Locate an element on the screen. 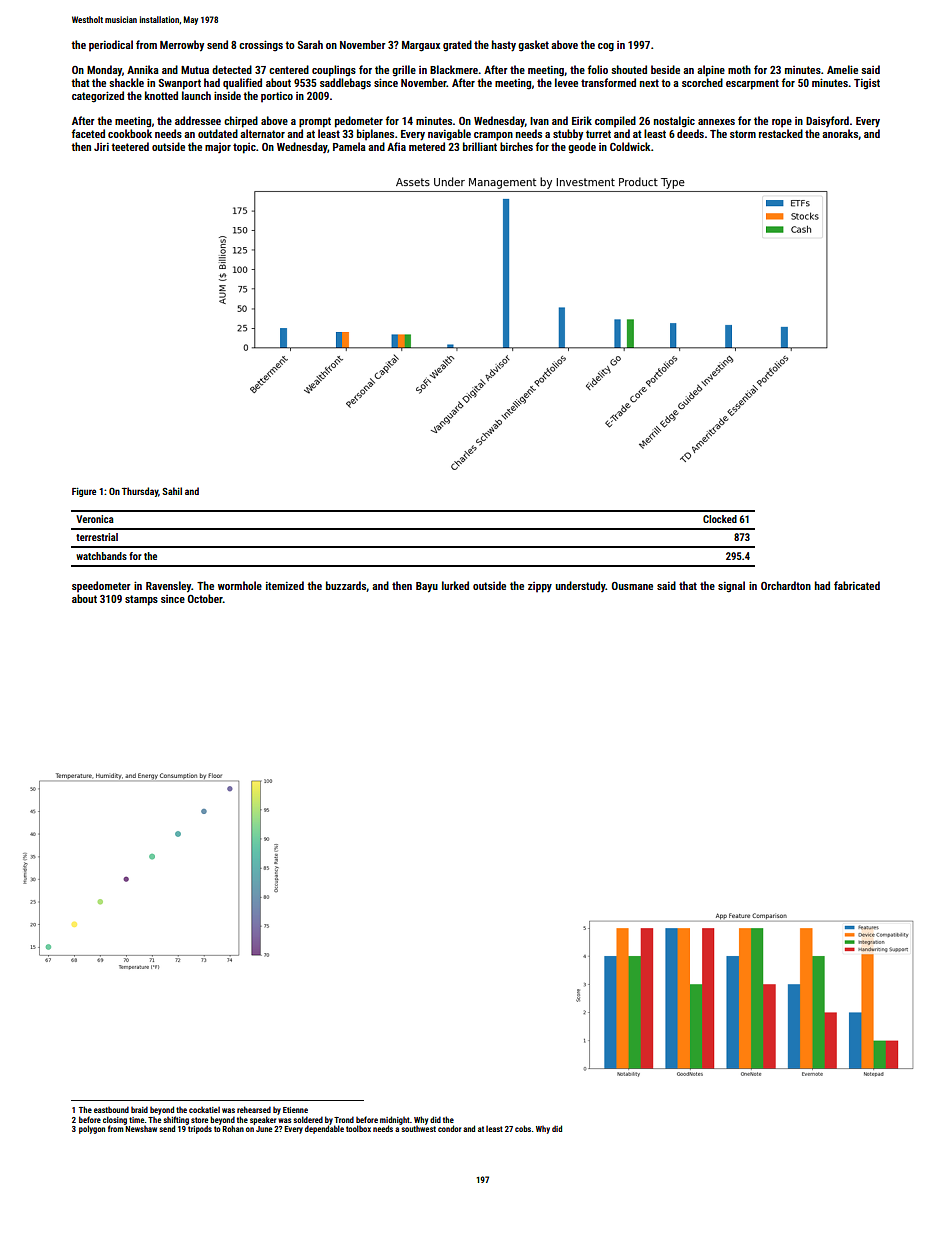  Clocked is located at coordinates (720, 519).
